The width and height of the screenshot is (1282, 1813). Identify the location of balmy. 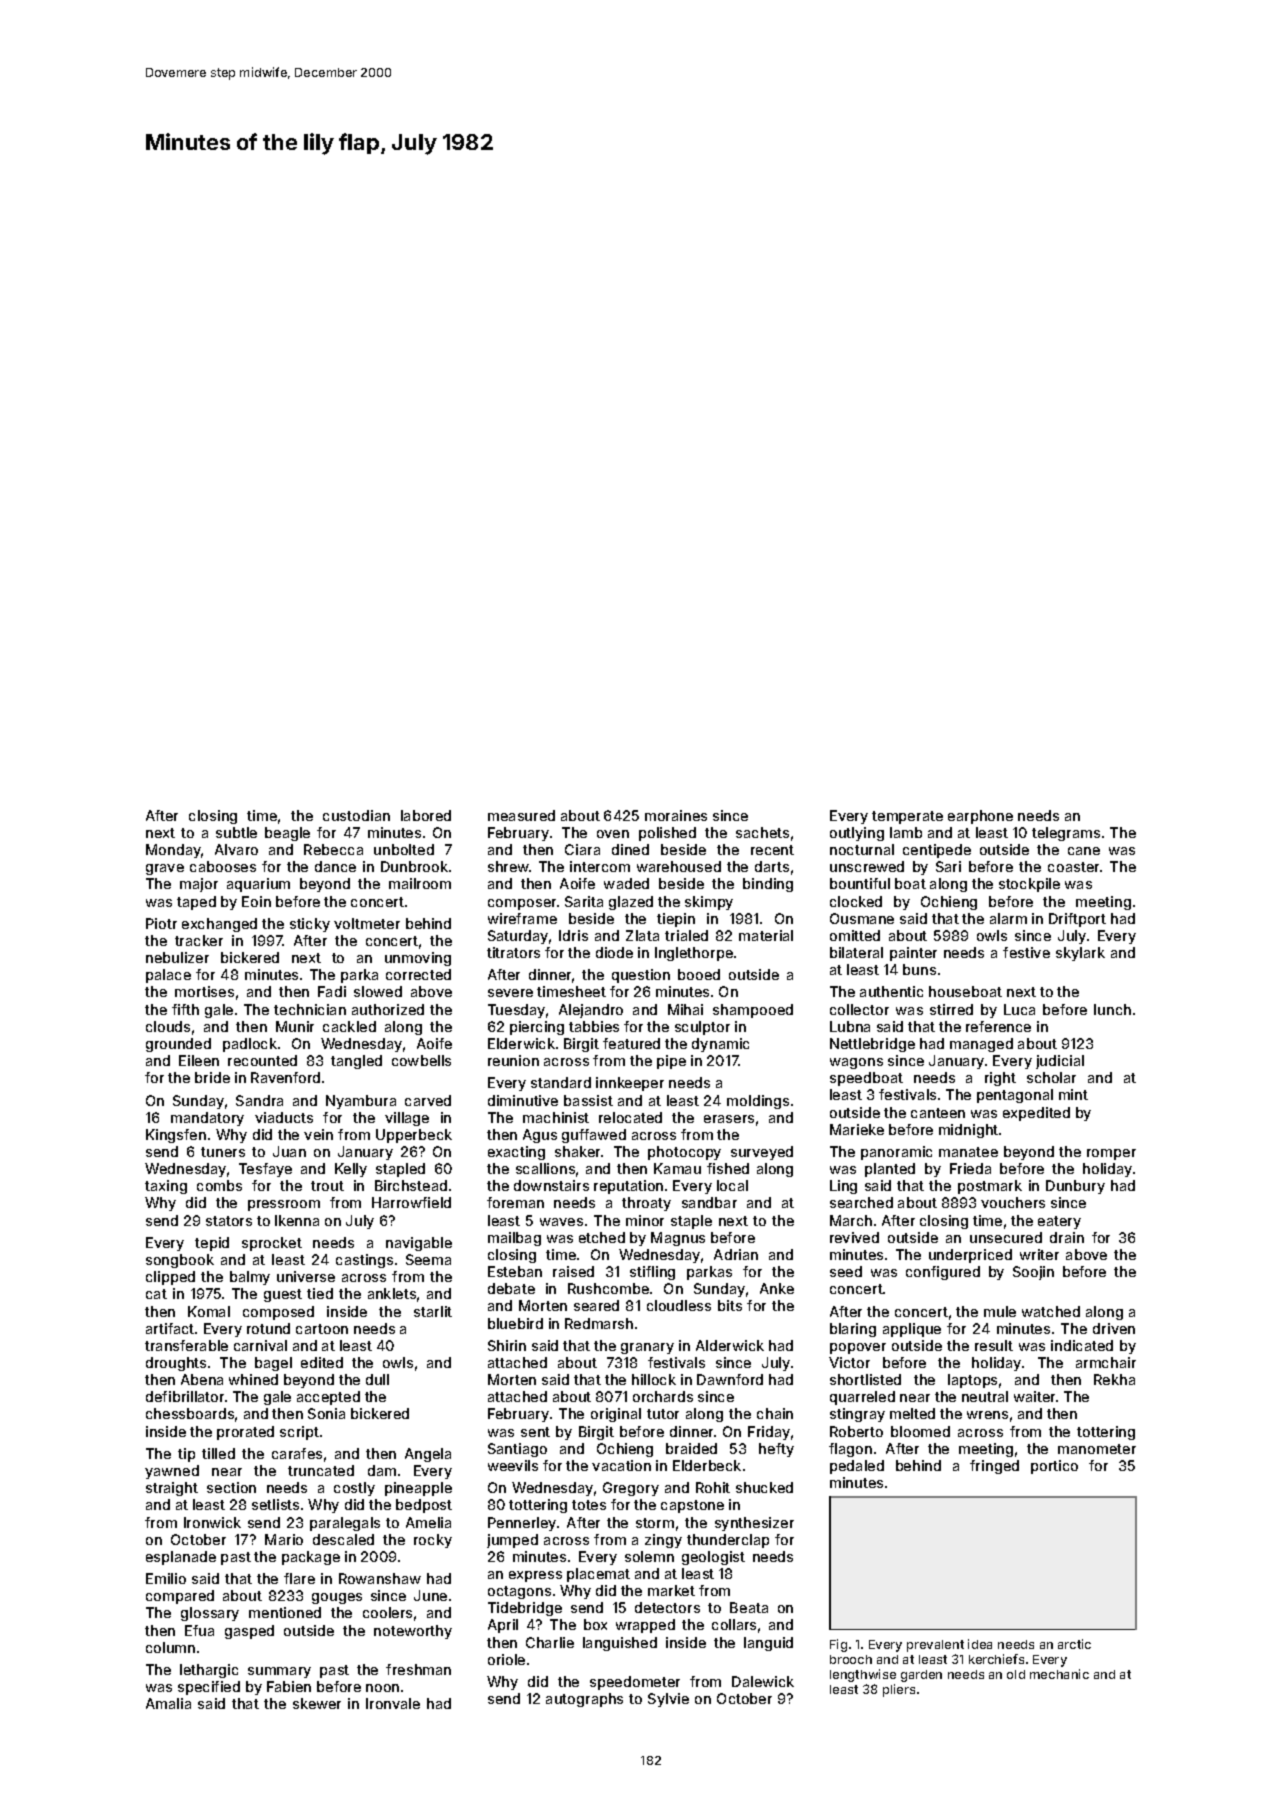
(250, 1278).
